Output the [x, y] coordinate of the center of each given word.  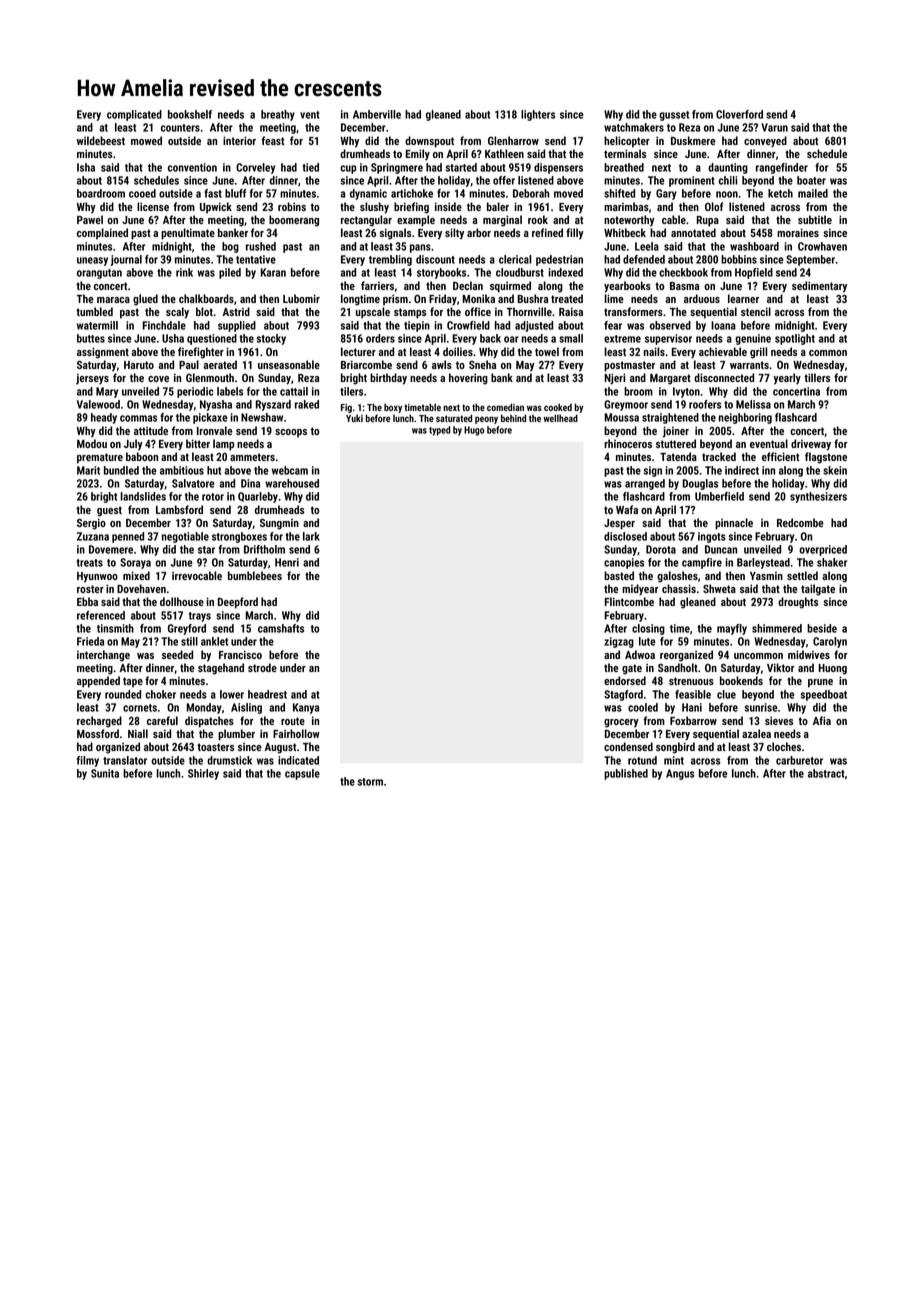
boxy [393, 408]
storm [370, 782]
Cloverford [739, 114]
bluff [236, 193]
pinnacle [734, 524]
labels [230, 391]
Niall [138, 733]
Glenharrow [513, 140]
